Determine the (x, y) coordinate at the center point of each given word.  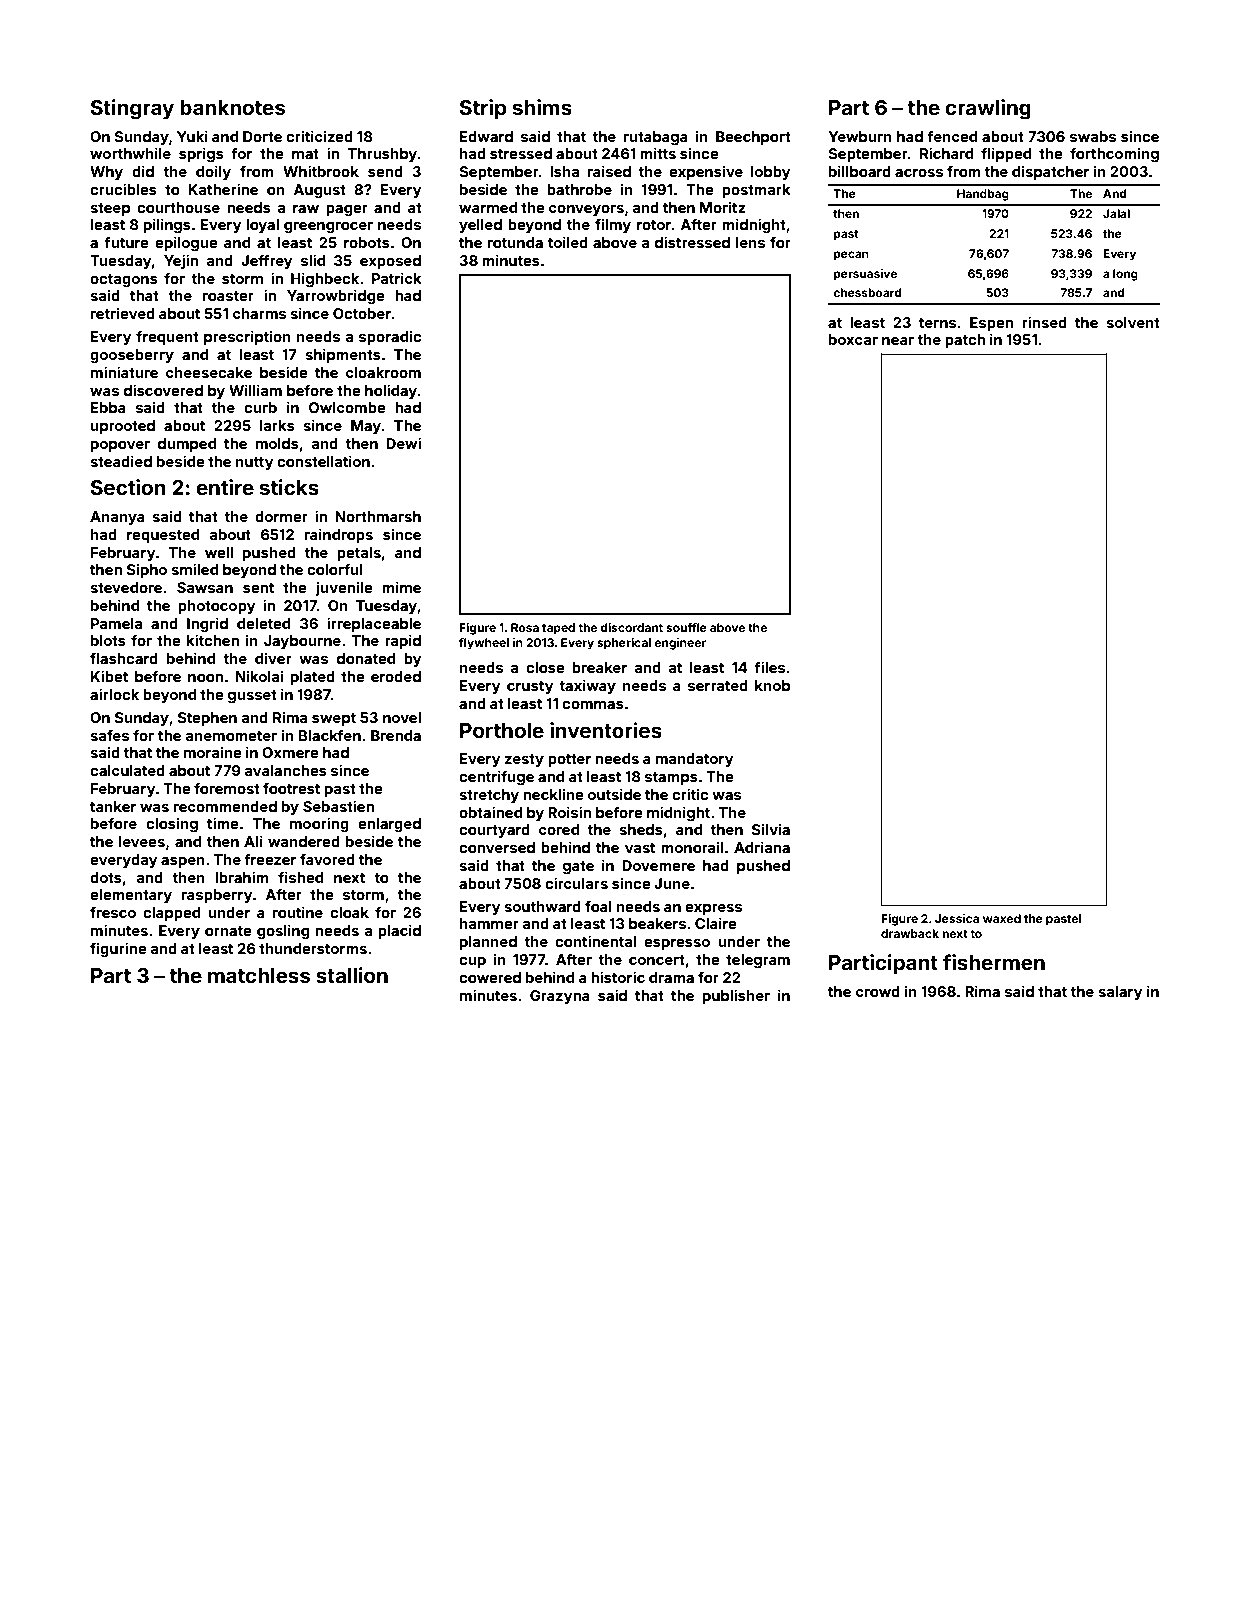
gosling (283, 931)
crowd (878, 991)
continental (595, 941)
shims (542, 107)
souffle (686, 627)
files (769, 667)
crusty (530, 687)
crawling (988, 109)
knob (772, 685)
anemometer (231, 736)
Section (128, 487)
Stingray (132, 109)
